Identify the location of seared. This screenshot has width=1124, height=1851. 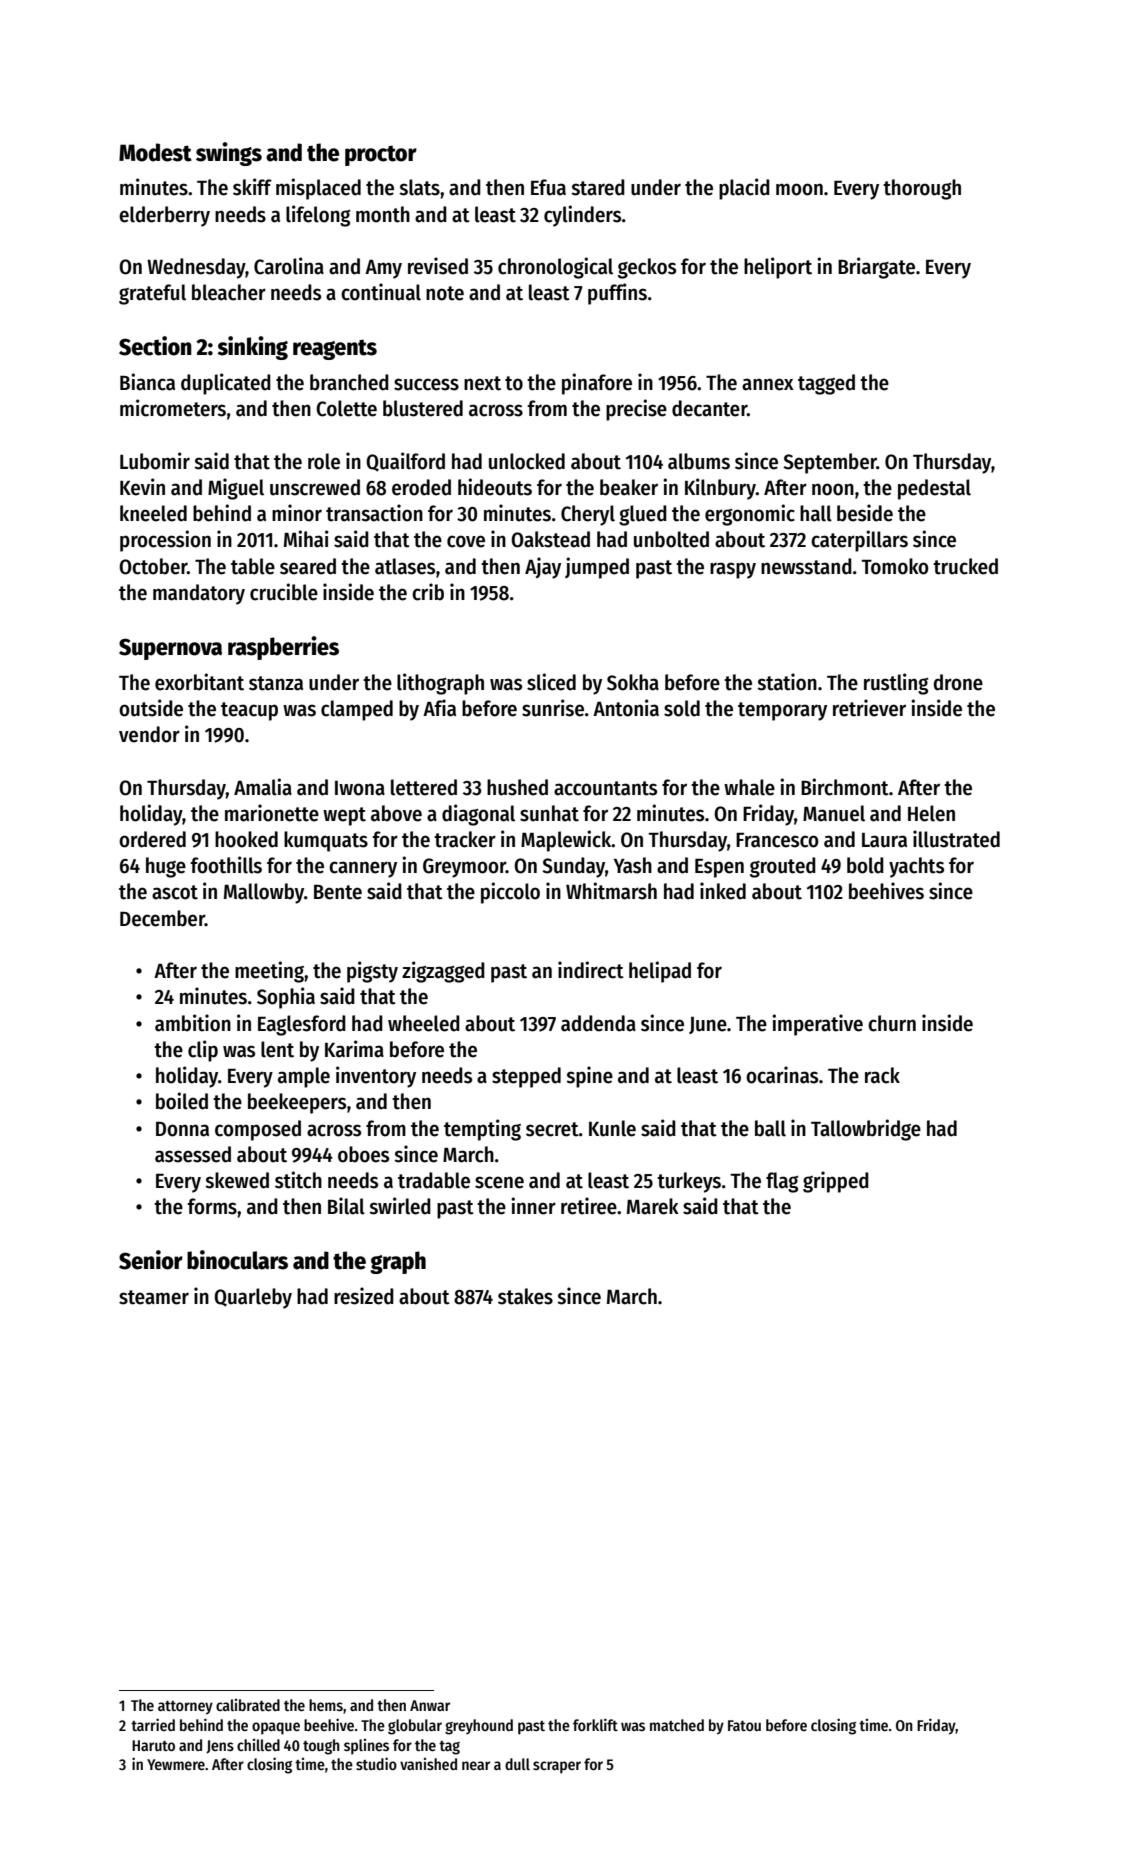
(308, 566).
